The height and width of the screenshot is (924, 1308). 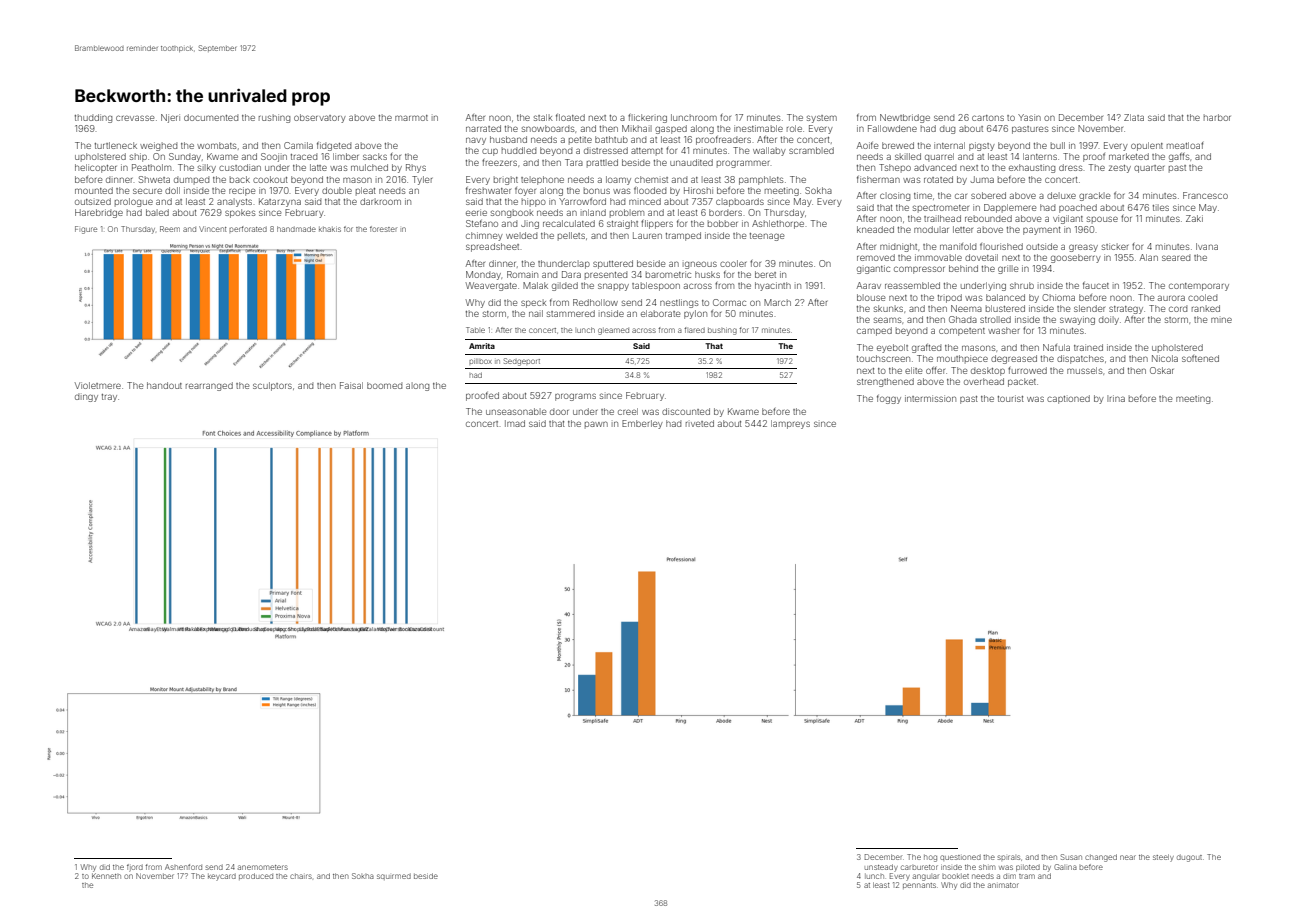 I want to click on unsteady, so click(x=881, y=868).
